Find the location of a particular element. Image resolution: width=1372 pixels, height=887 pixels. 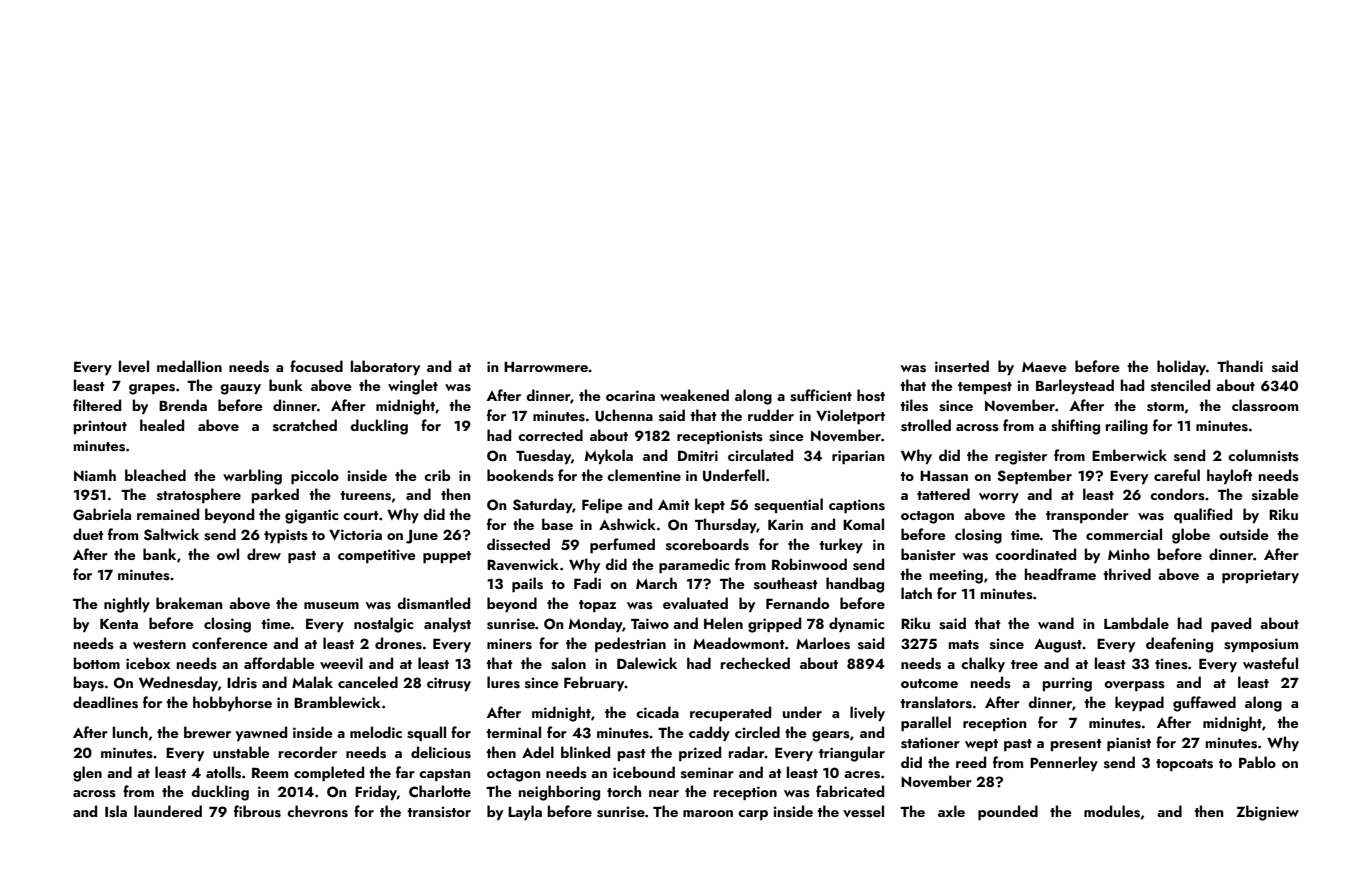

acres is located at coordinates (862, 775).
